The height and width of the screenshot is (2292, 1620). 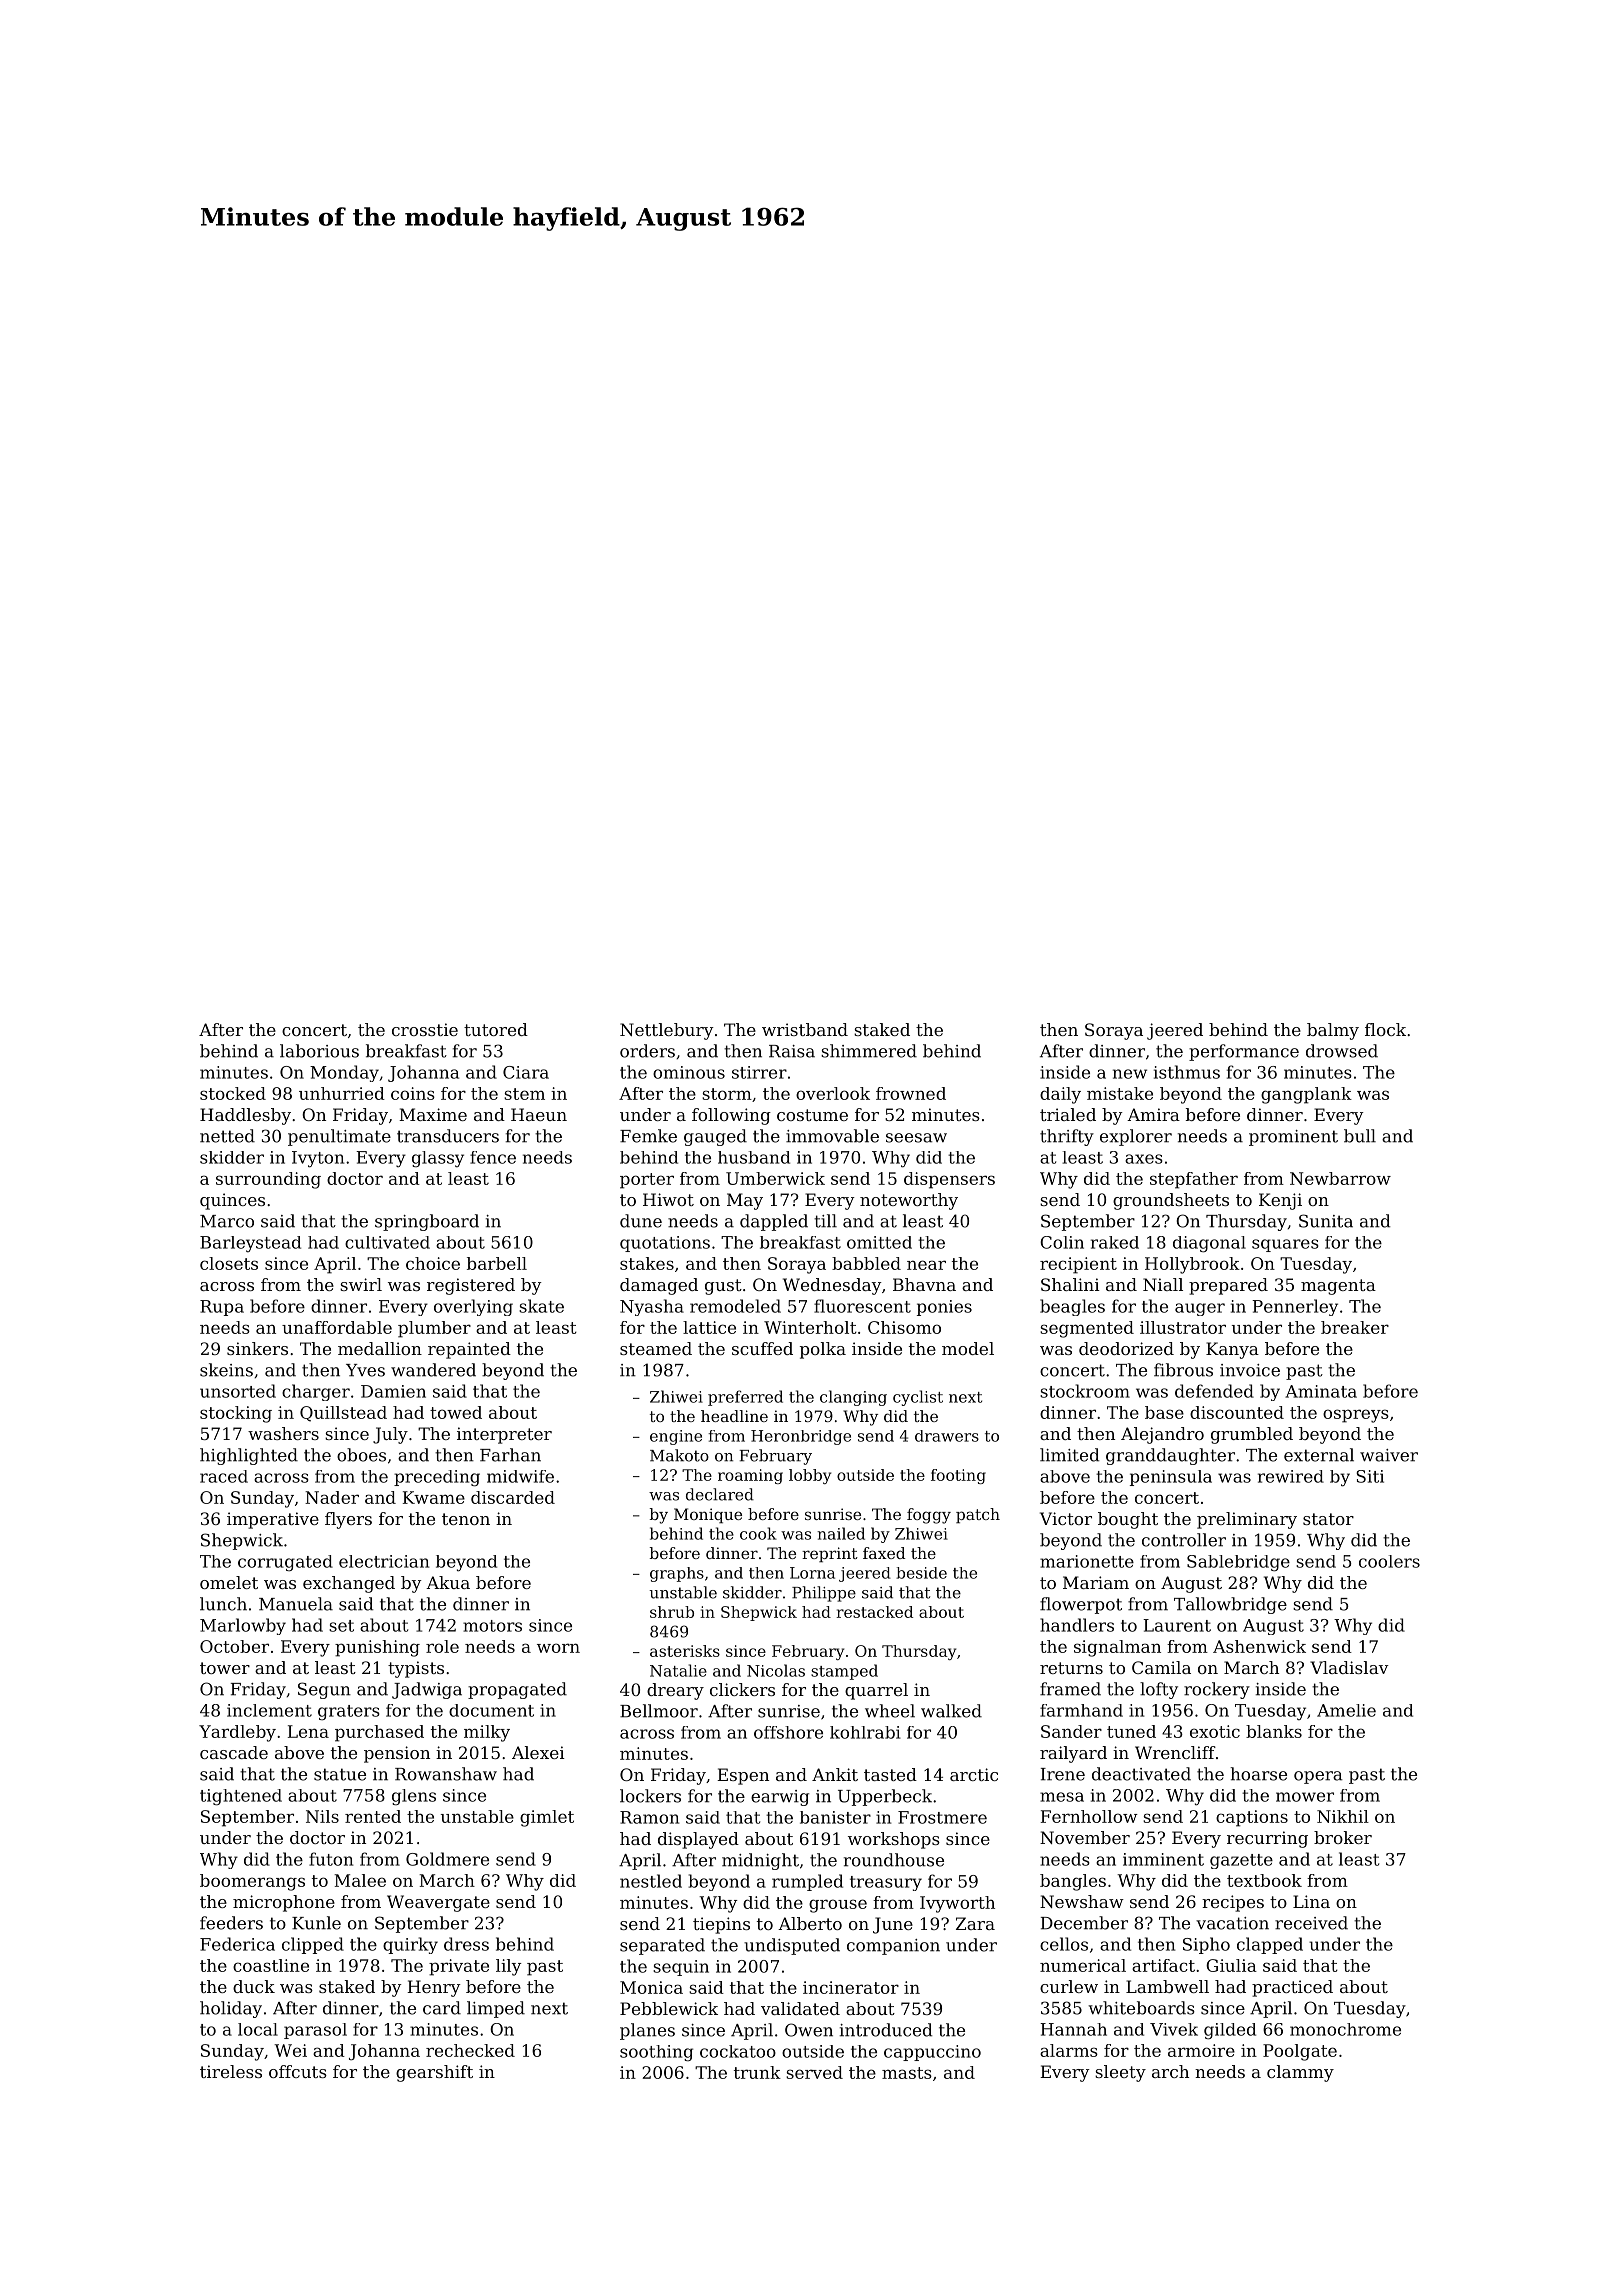 I want to click on graphs, so click(x=677, y=1574).
